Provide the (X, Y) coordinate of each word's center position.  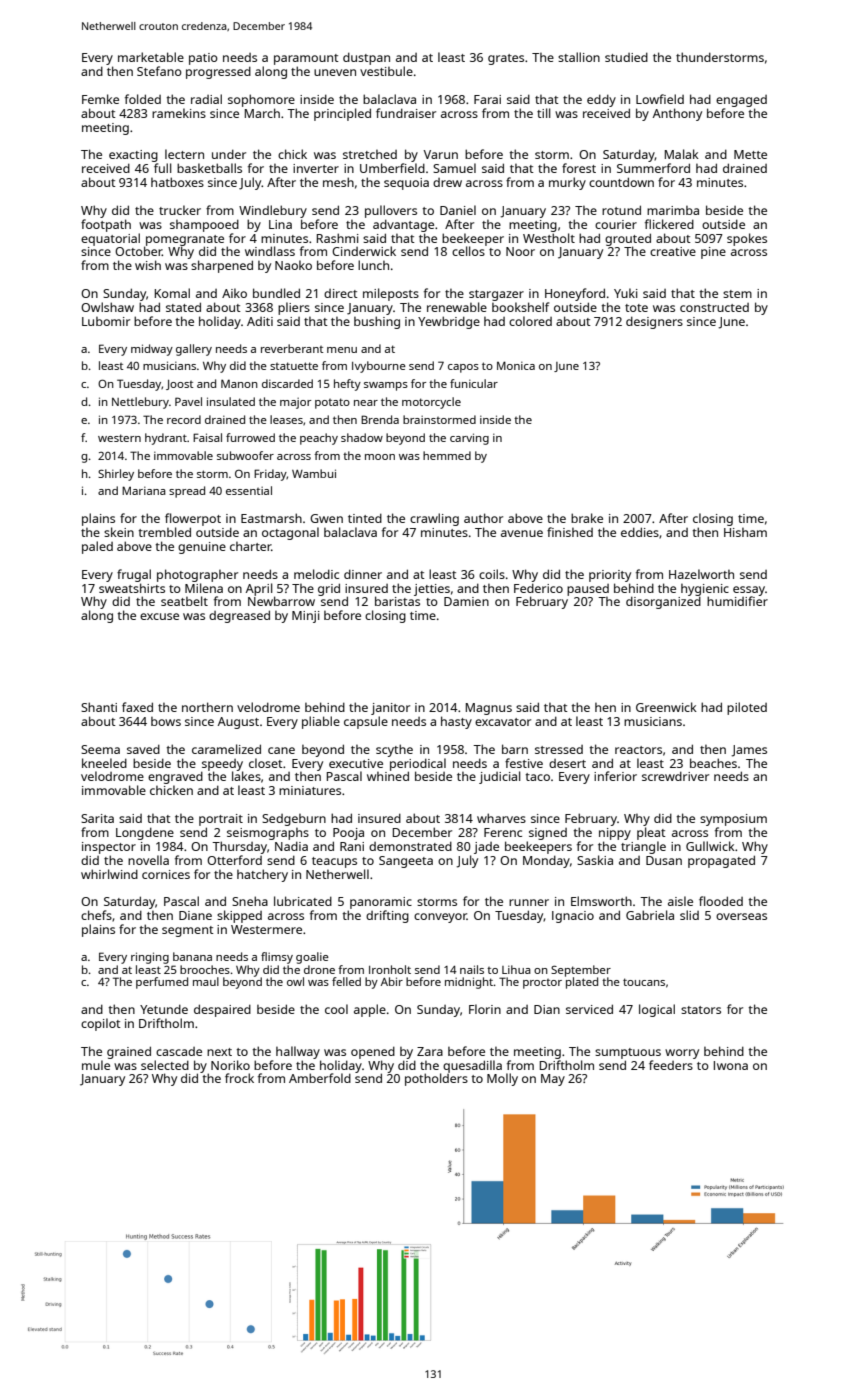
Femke (100, 99)
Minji (306, 617)
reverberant (292, 348)
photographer (197, 575)
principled (342, 114)
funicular (474, 383)
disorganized (663, 602)
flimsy (277, 958)
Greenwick (666, 707)
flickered (669, 224)
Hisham (745, 532)
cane (281, 750)
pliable (321, 722)
